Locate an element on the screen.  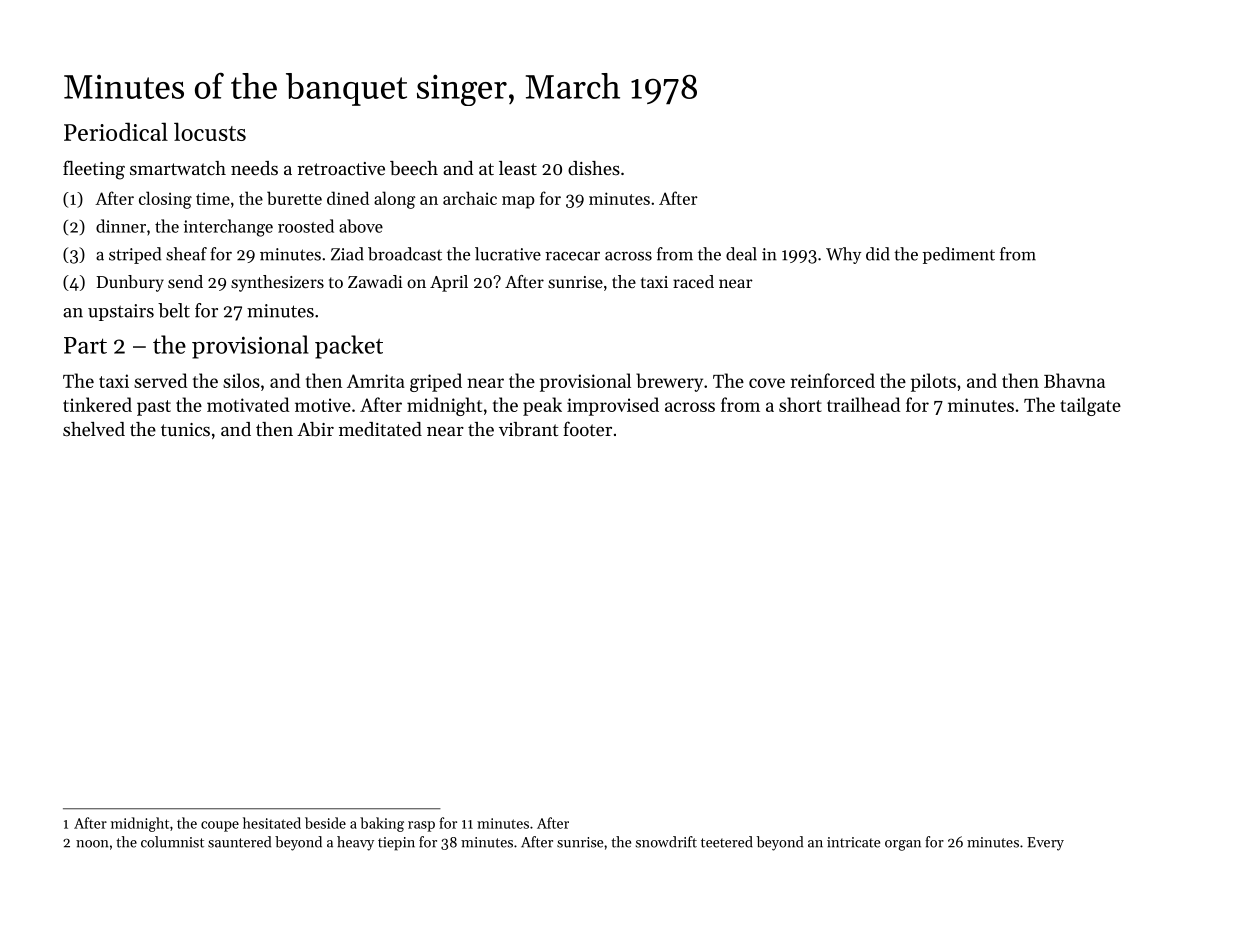
shelved is located at coordinates (94, 429).
